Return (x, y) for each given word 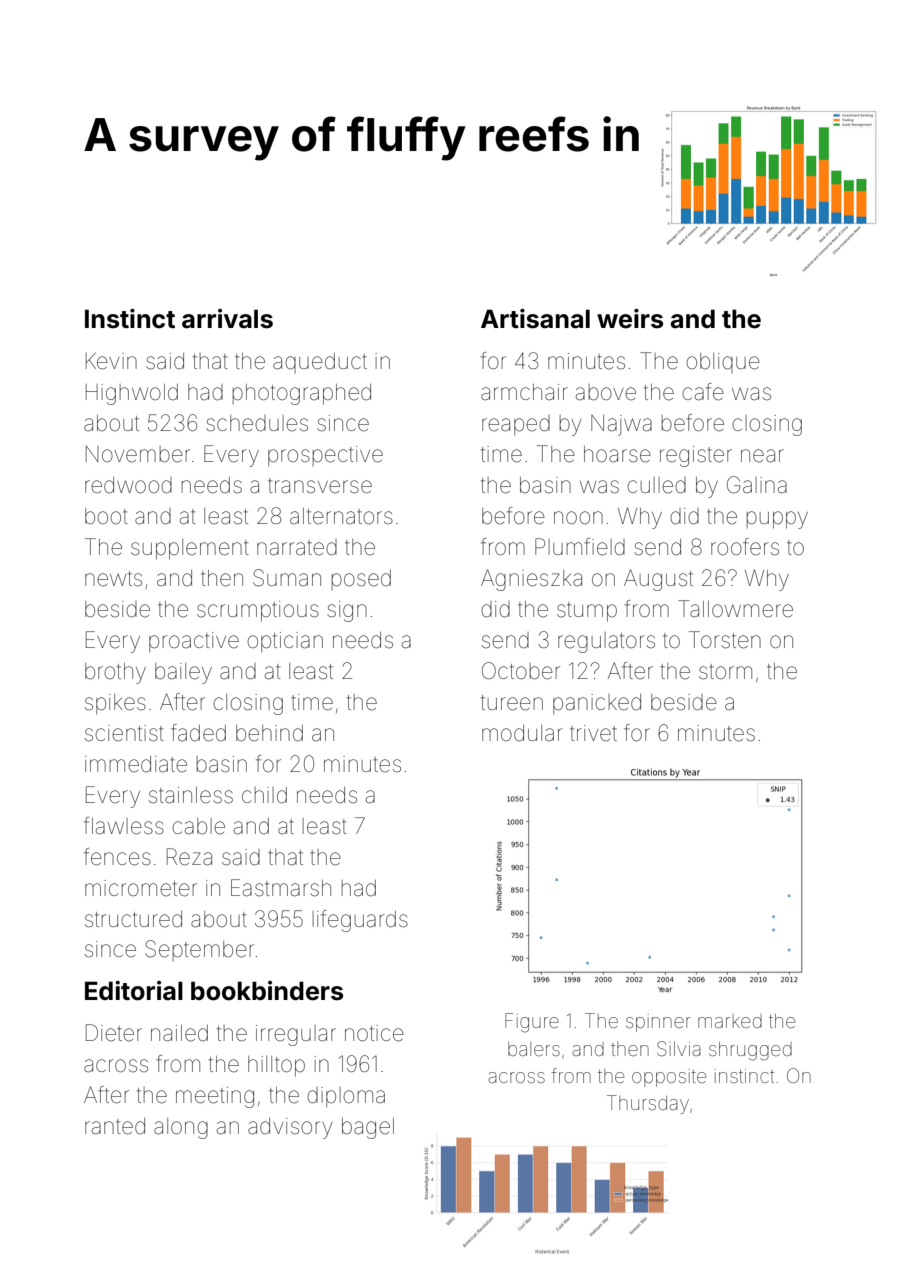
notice (374, 1033)
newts (113, 579)
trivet (593, 733)
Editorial (134, 991)
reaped (516, 425)
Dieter (114, 1033)
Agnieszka (531, 580)
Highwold (132, 394)
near (762, 456)
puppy (777, 520)
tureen (512, 703)
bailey (183, 673)
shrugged (750, 1051)
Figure (532, 1023)
